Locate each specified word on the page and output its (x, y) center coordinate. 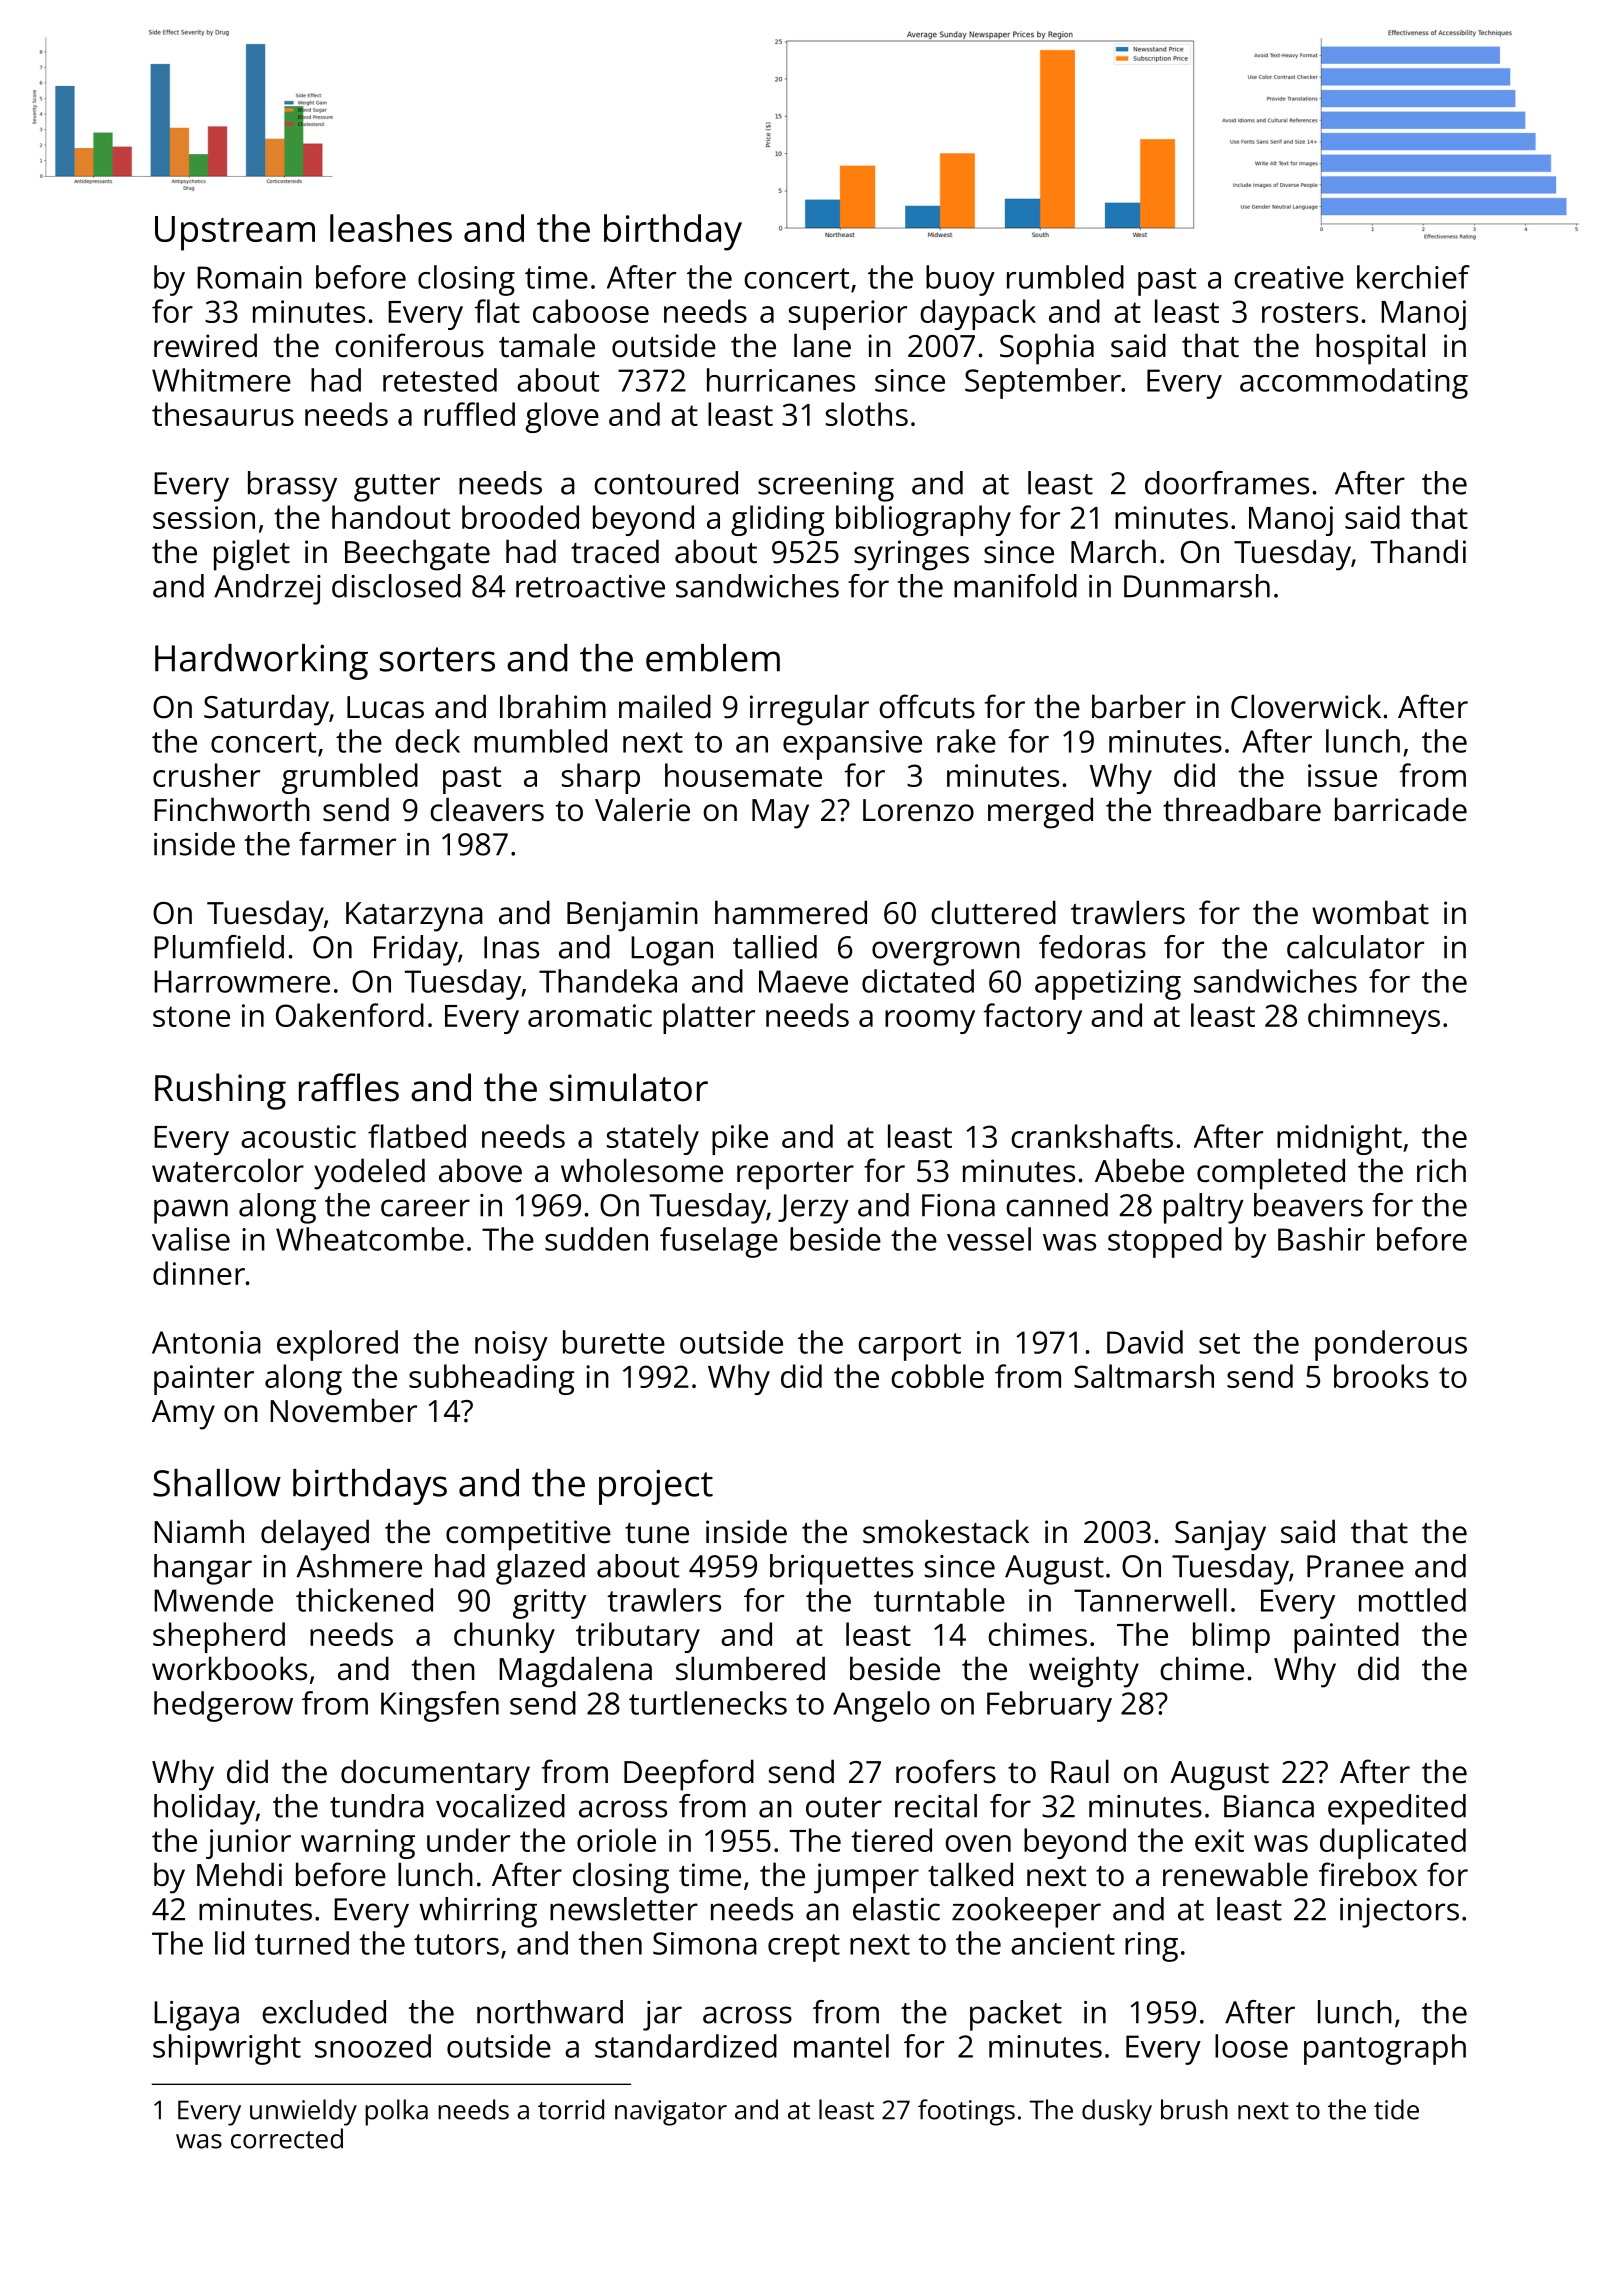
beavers (1308, 1205)
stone (191, 1016)
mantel (841, 2046)
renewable (1235, 1874)
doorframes (1227, 483)
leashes (391, 228)
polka (396, 2112)
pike (740, 1139)
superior (848, 315)
